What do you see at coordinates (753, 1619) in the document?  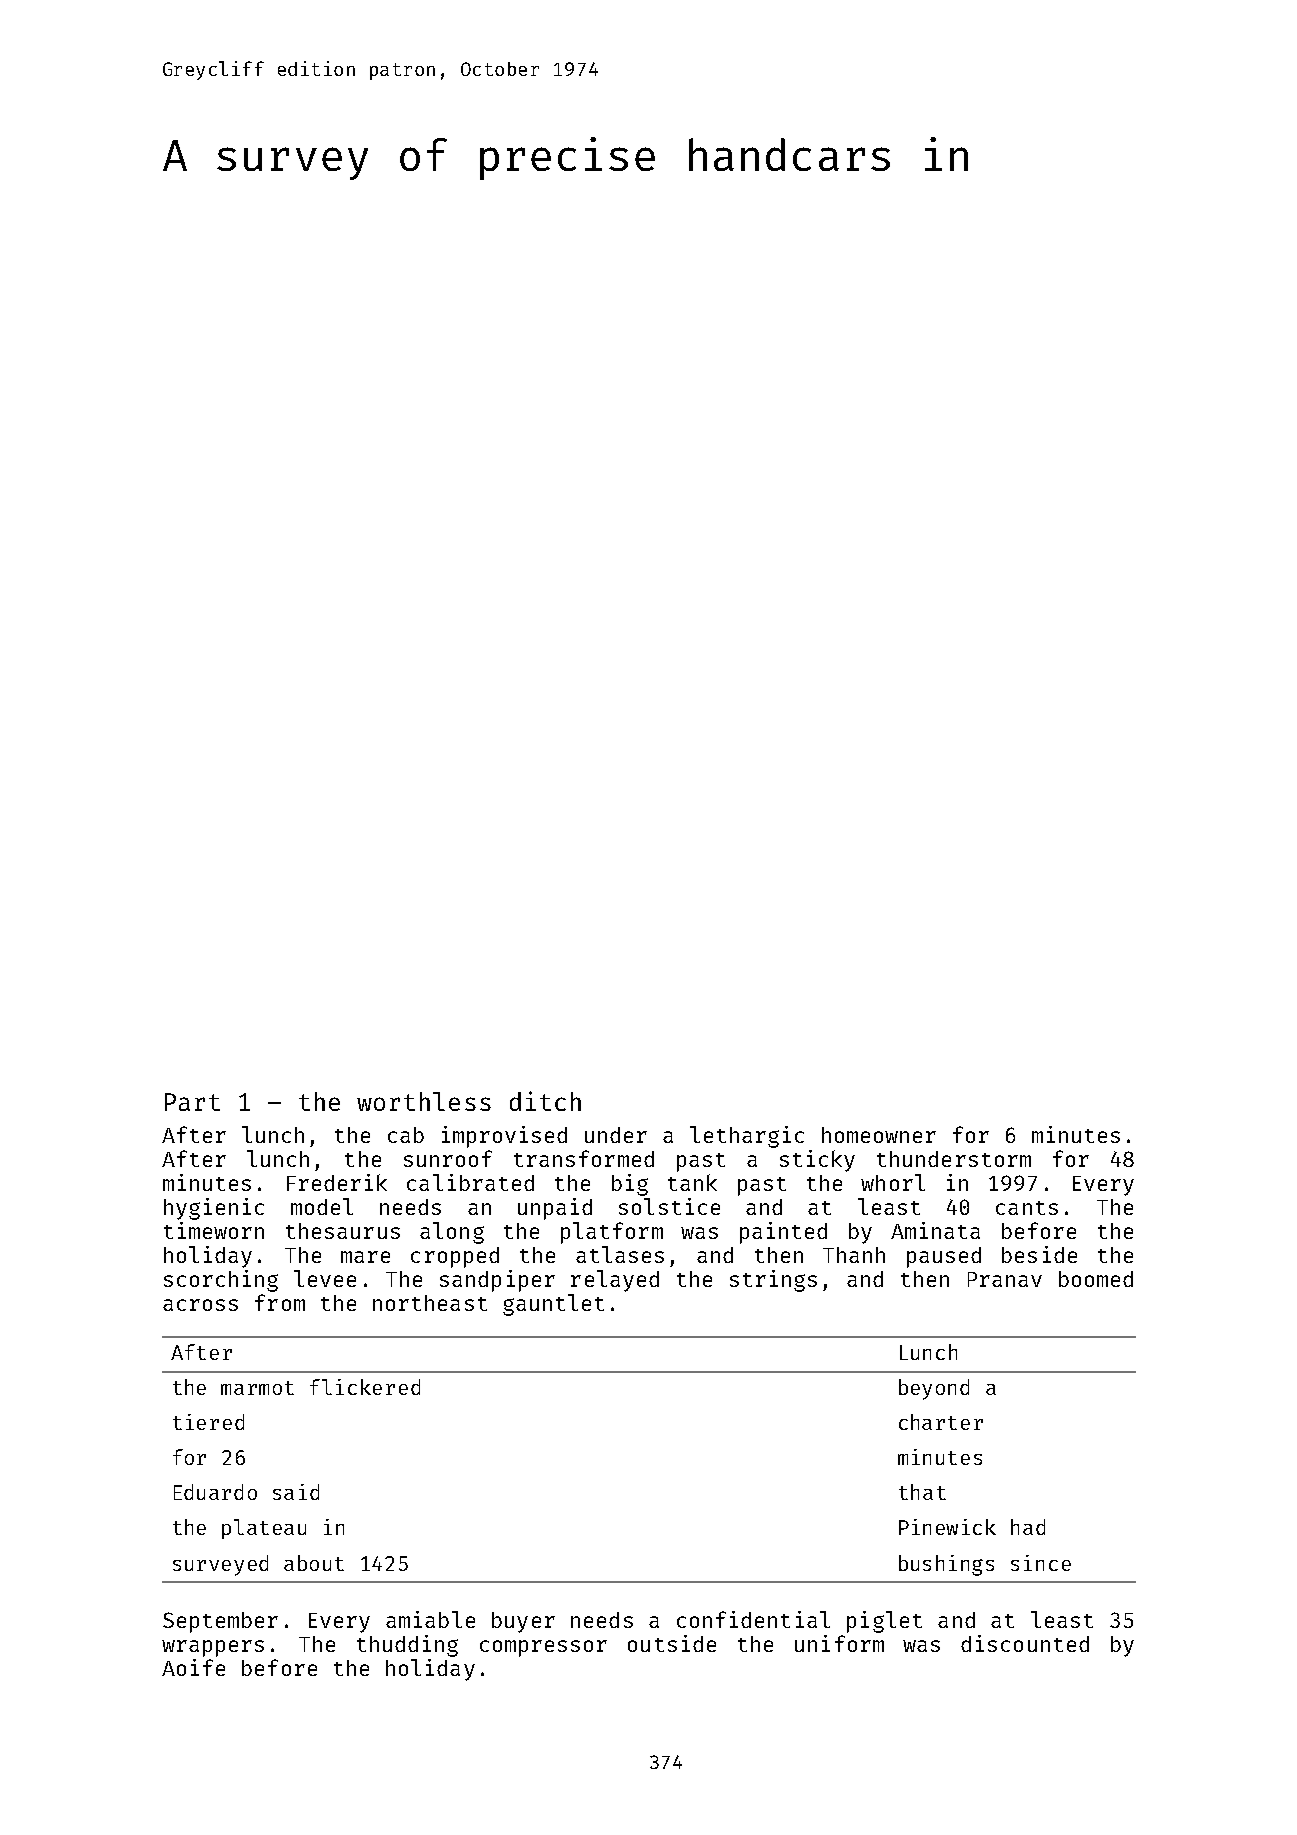 I see `confidential` at bounding box center [753, 1619].
